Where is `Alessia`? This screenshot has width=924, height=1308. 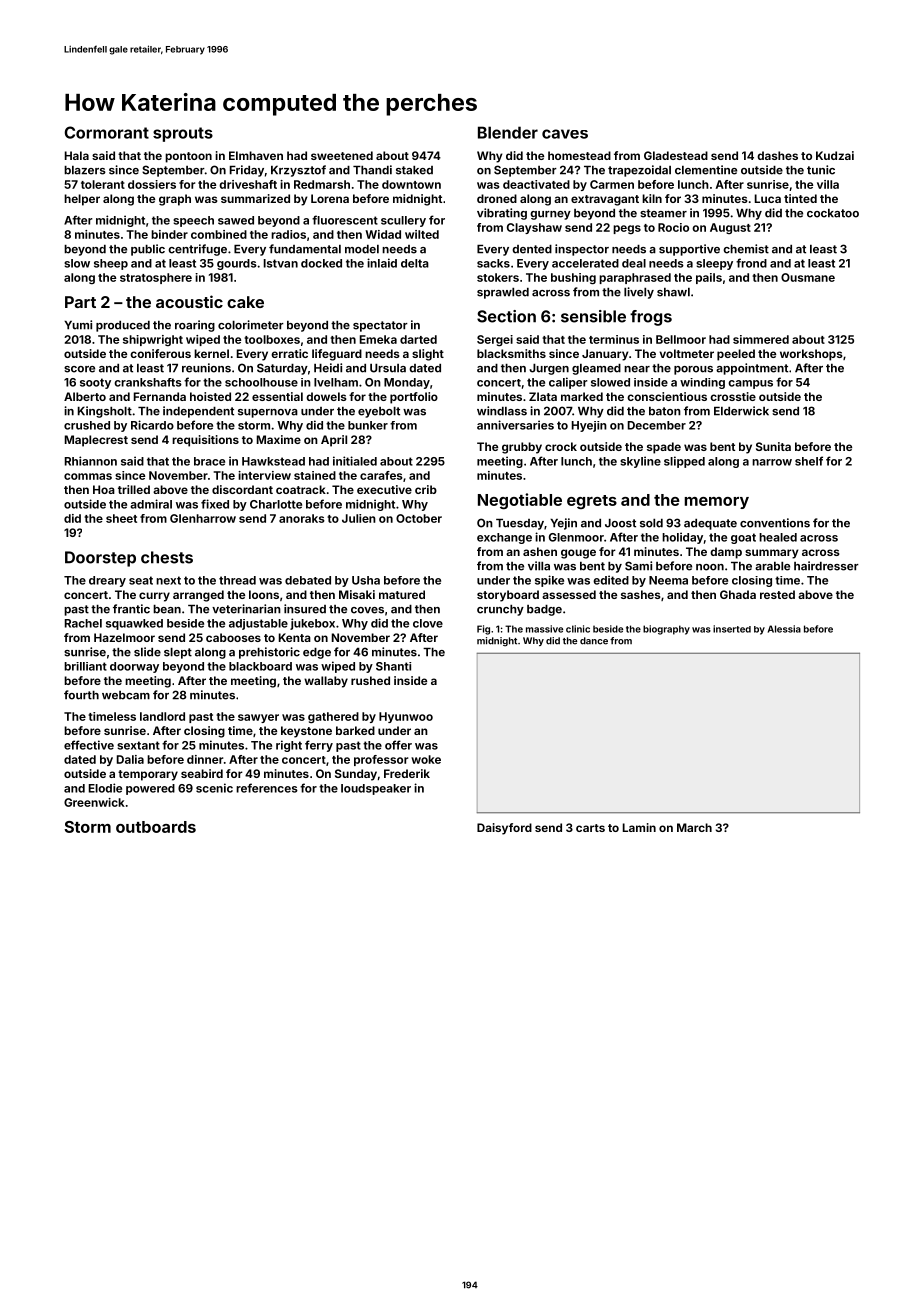
Alessia is located at coordinates (784, 629).
